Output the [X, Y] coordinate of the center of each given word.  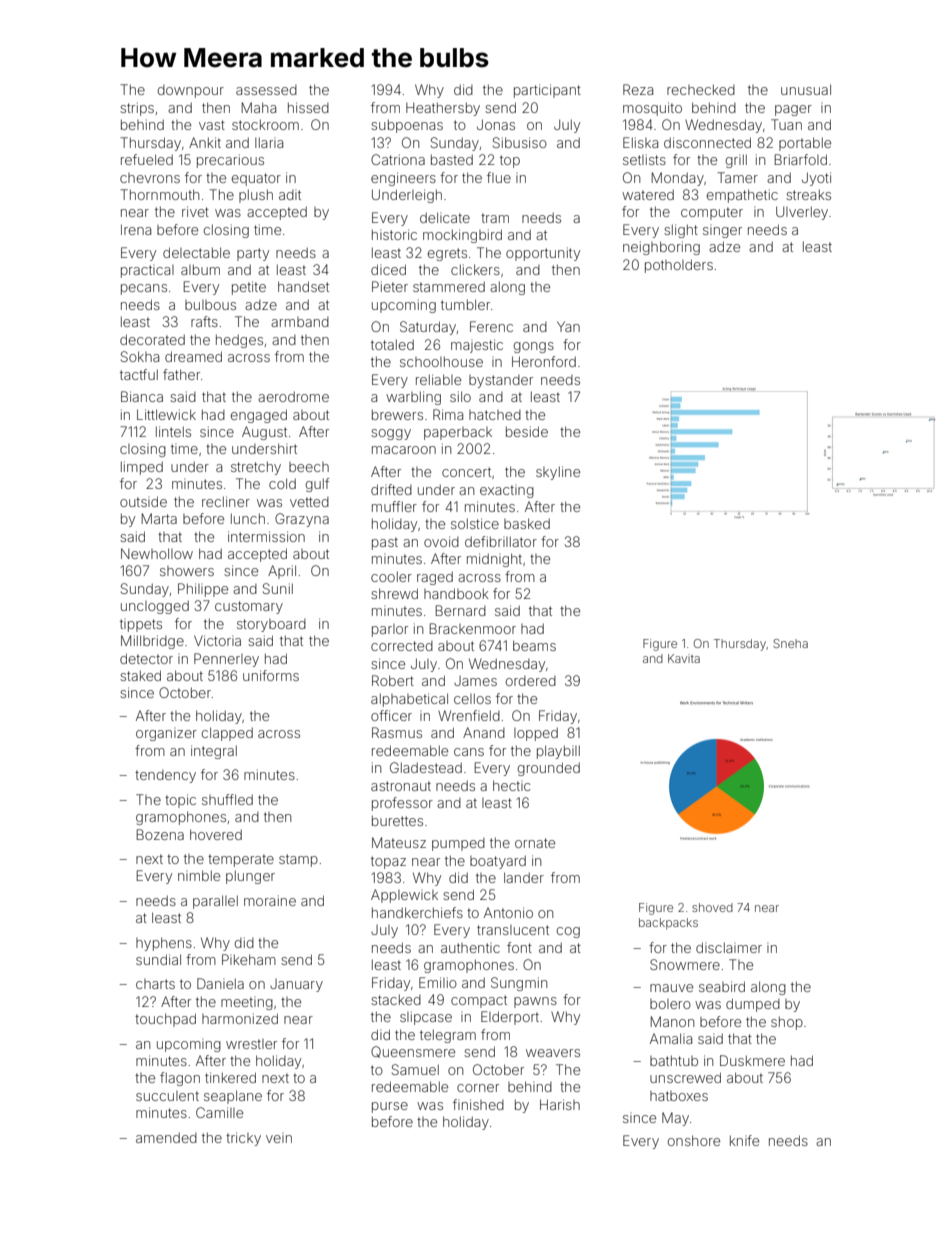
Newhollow [157, 553]
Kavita [684, 658]
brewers [397, 414]
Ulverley [802, 213]
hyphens [164, 944]
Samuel [415, 1069]
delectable [196, 252]
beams [534, 645]
